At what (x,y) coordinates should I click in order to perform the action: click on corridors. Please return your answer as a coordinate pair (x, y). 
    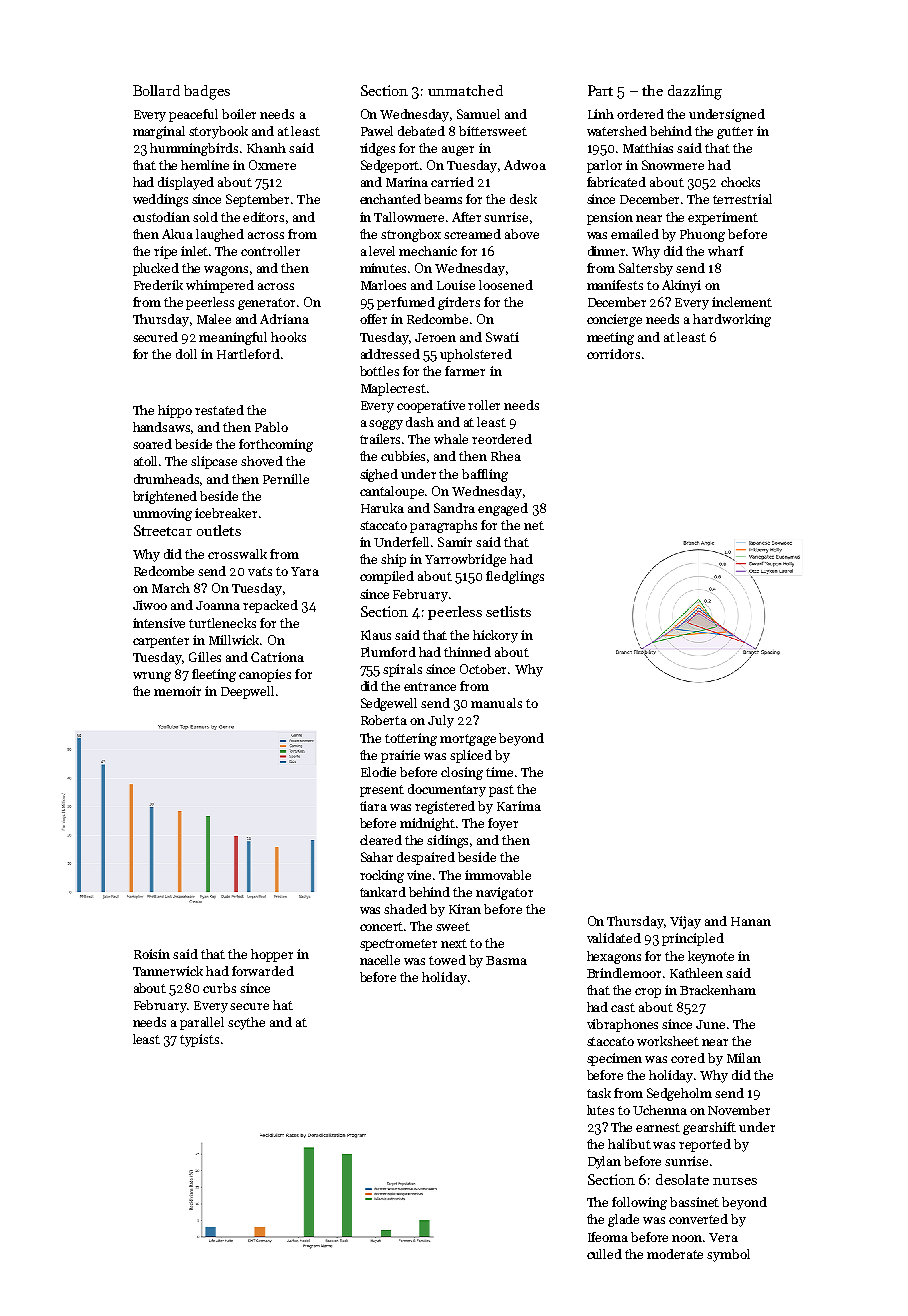
    Looking at the image, I should click on (613, 354).
